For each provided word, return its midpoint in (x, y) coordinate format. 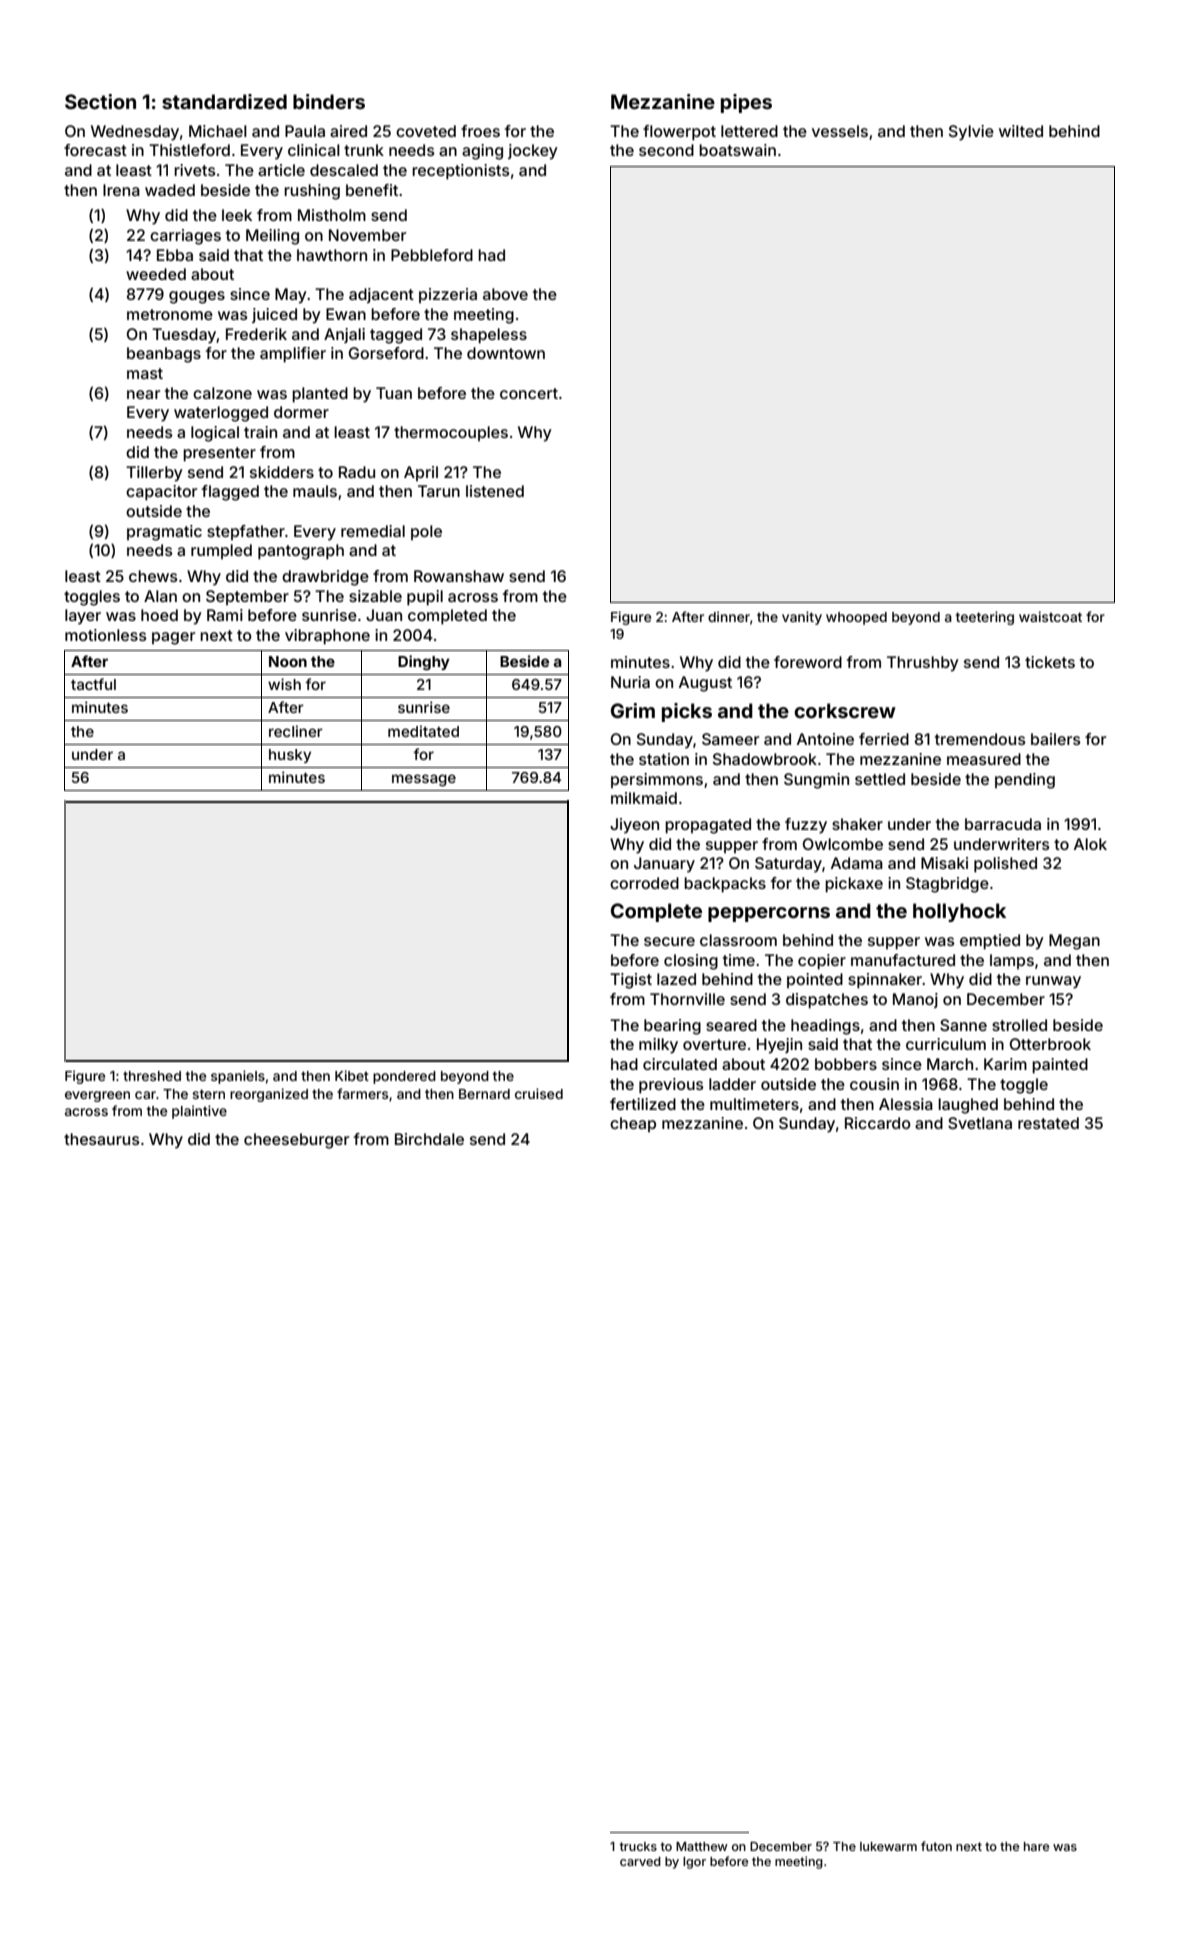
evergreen (97, 1096)
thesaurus (102, 1139)
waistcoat (1050, 616)
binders (329, 101)
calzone (222, 393)
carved (640, 1861)
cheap (633, 1124)
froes (480, 131)
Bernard (484, 1094)
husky (290, 756)
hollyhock (959, 912)
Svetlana (980, 1123)
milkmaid (644, 798)
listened (495, 491)
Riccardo (878, 1123)
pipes (746, 103)
